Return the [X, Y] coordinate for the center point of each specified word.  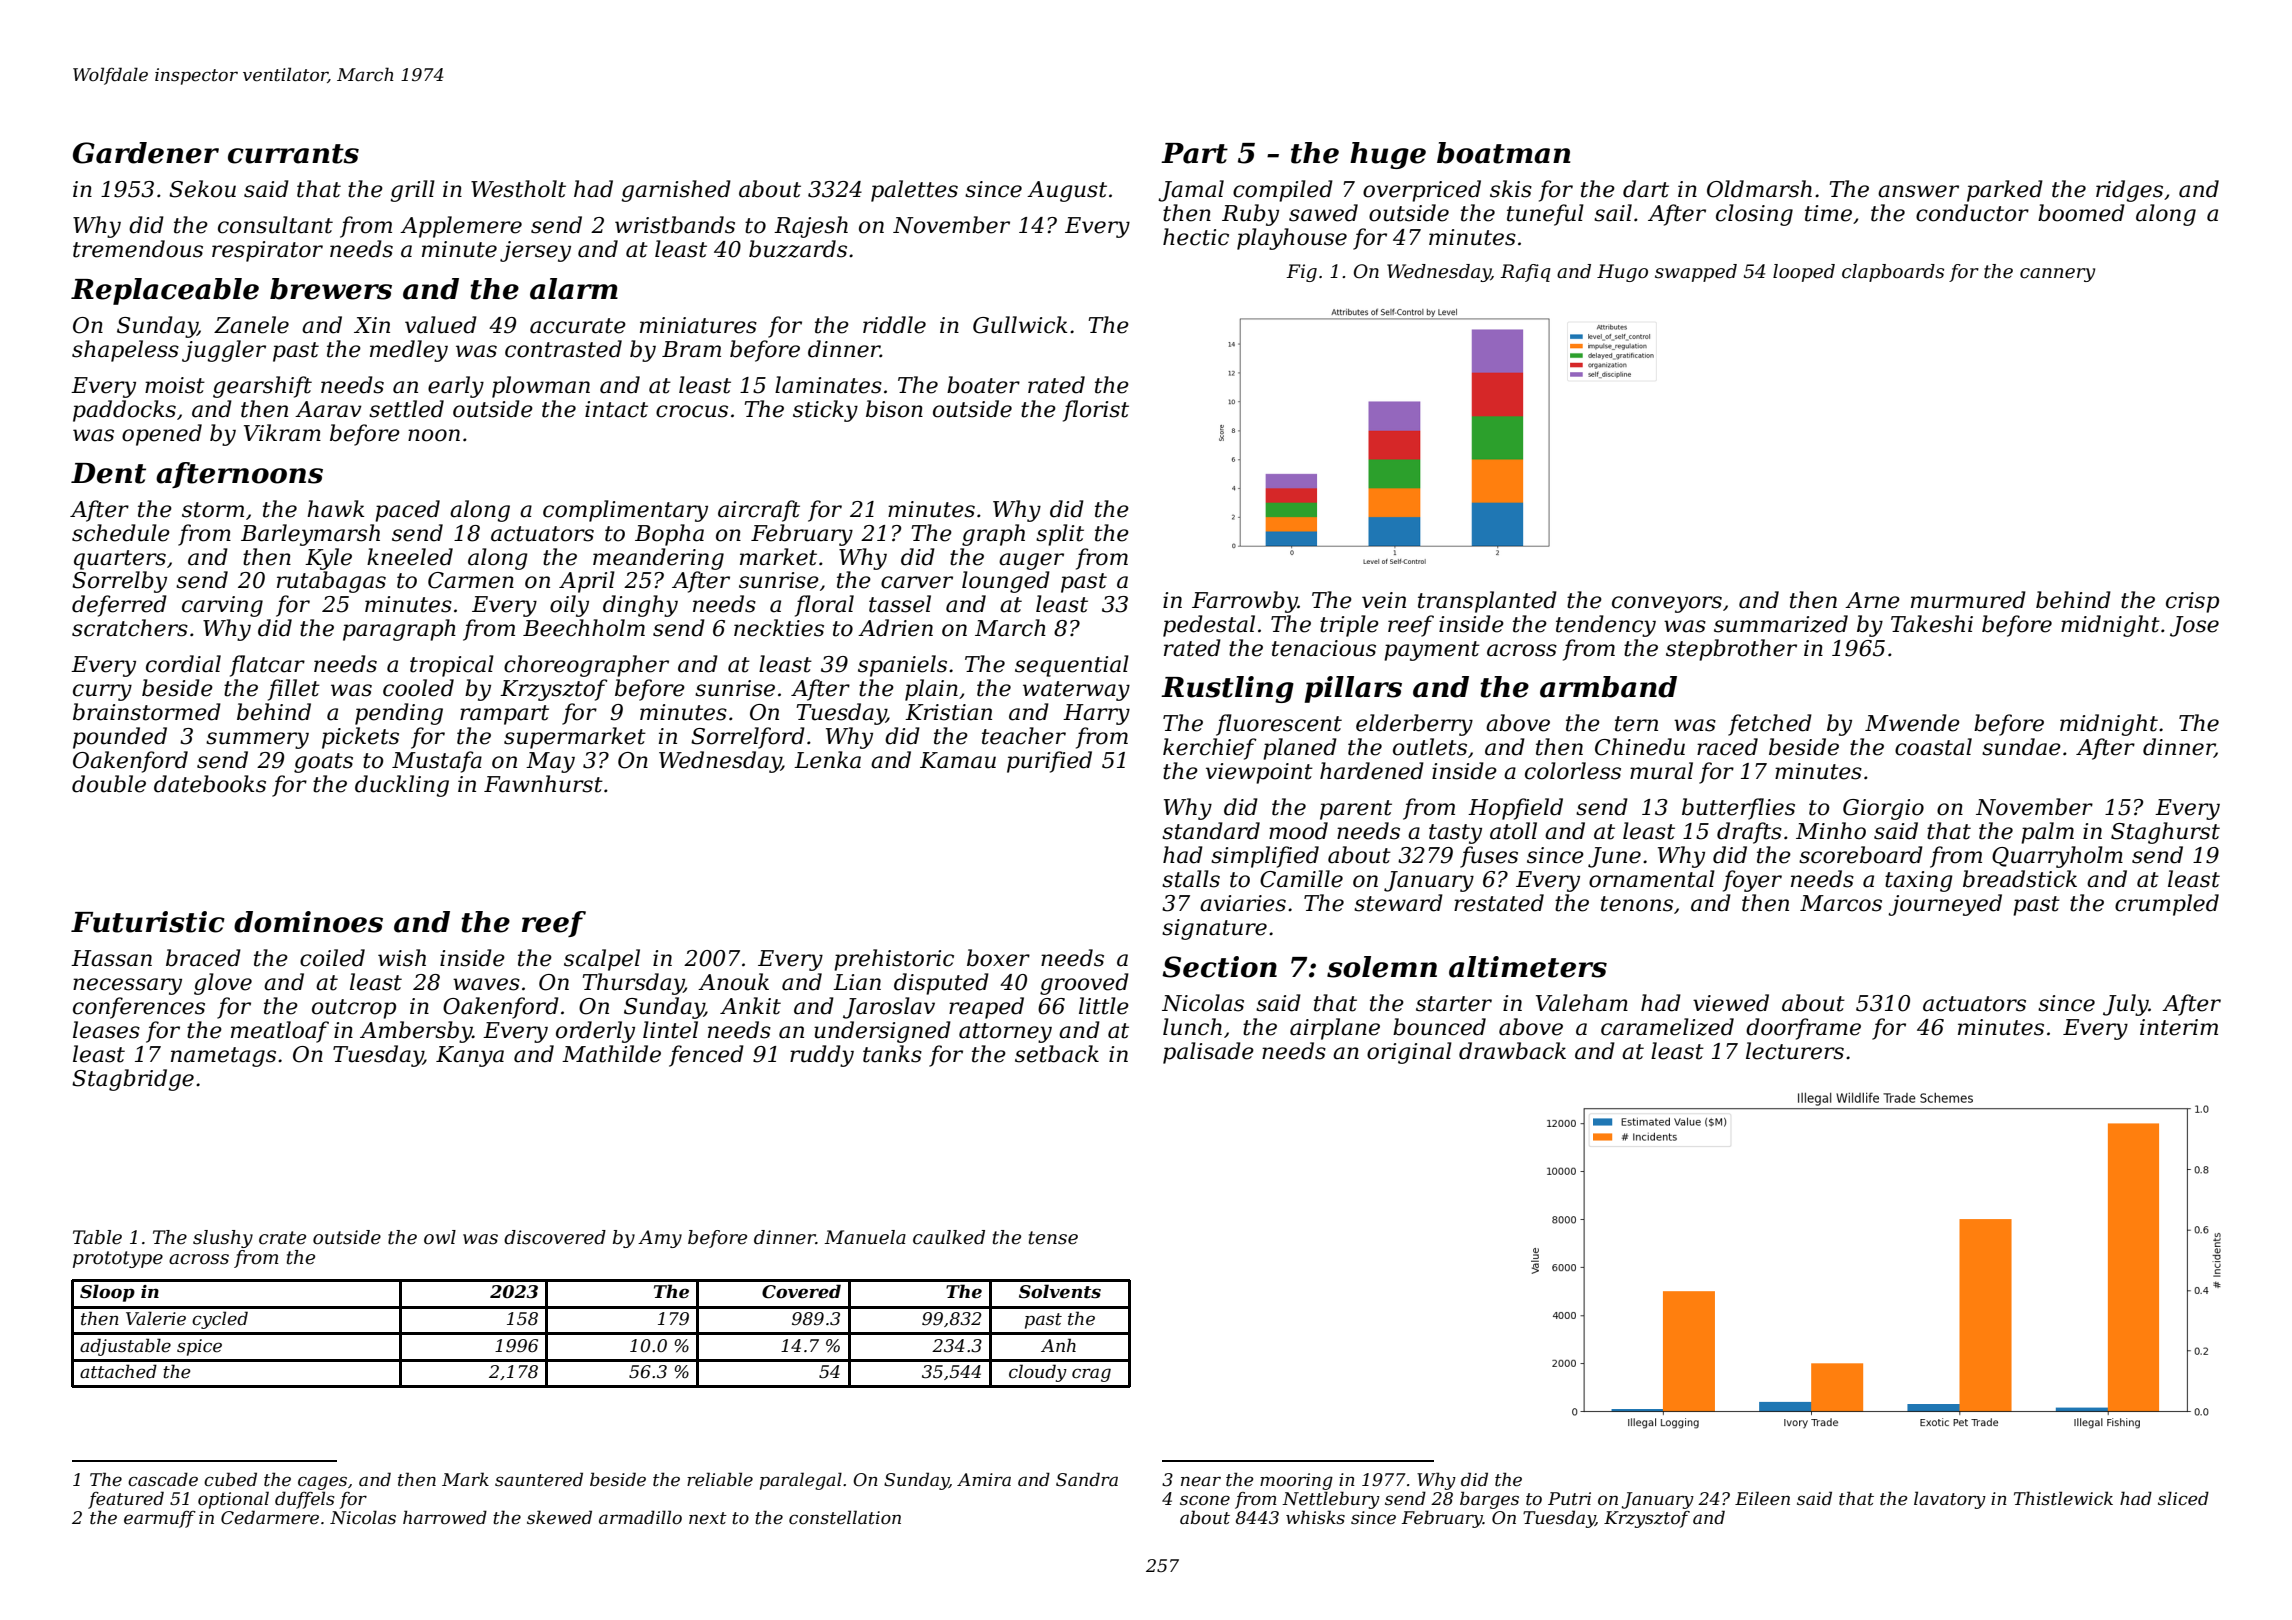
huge [1388, 155]
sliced [2183, 1498]
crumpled [2167, 905]
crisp [2192, 602]
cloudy [1038, 1373]
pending [399, 714]
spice [199, 1347]
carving [222, 606]
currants [293, 154]
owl [440, 1237]
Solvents [1060, 1291]
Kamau [958, 760]
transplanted [1487, 602]
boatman [1503, 153]
